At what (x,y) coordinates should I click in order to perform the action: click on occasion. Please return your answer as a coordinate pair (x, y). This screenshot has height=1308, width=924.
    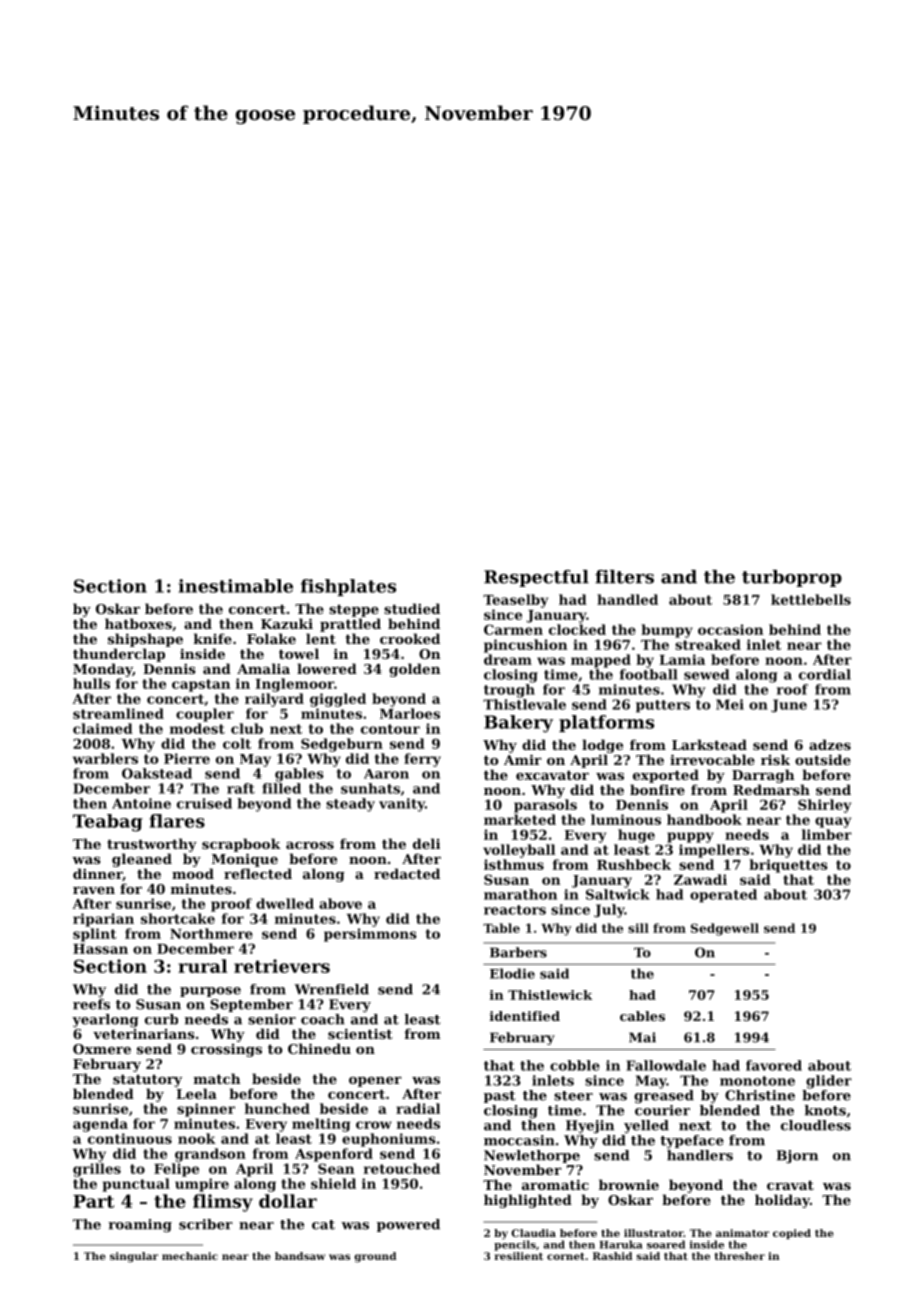
    Looking at the image, I should click on (730, 629).
